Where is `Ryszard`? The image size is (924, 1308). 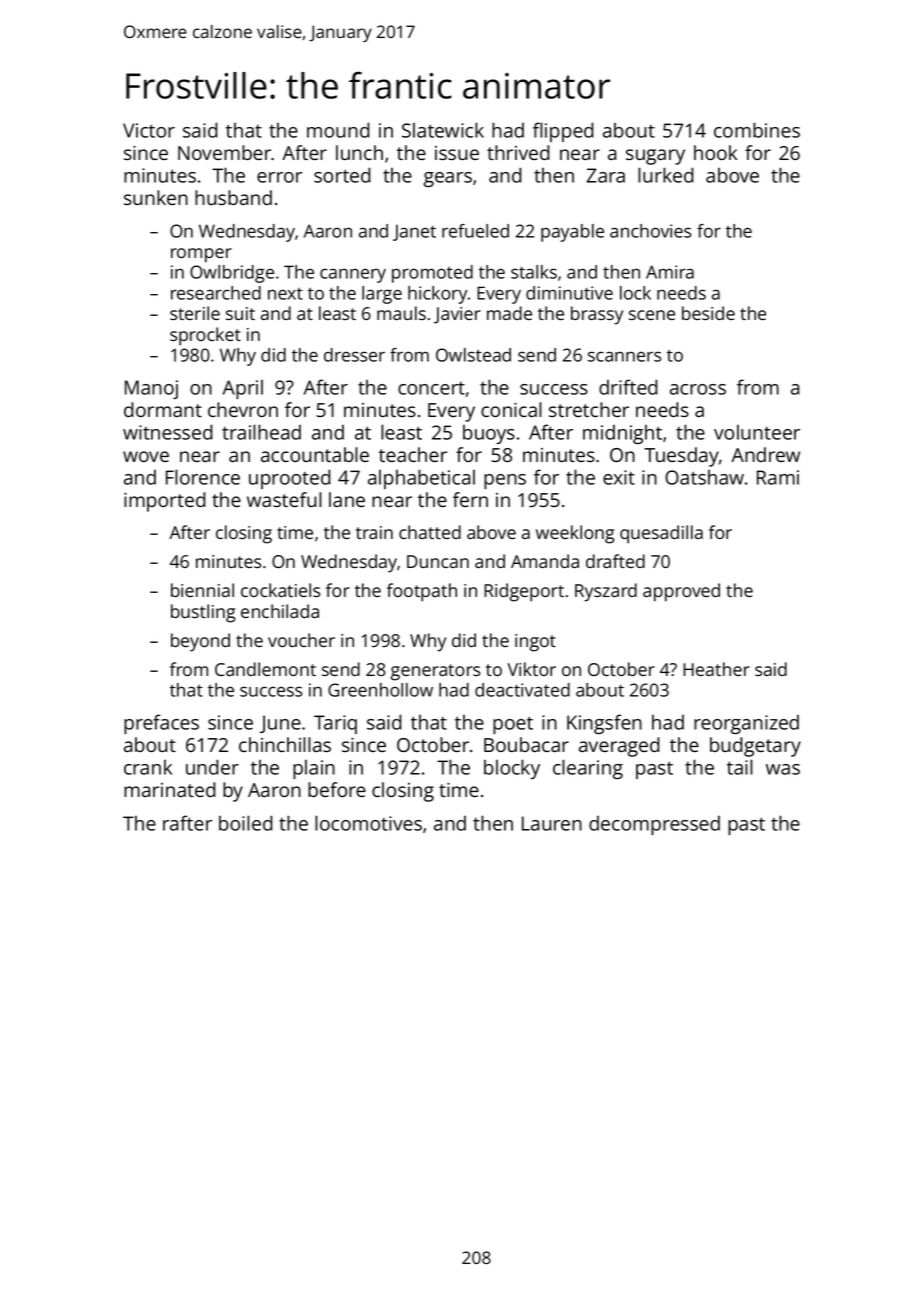 Ryszard is located at coordinates (606, 592).
